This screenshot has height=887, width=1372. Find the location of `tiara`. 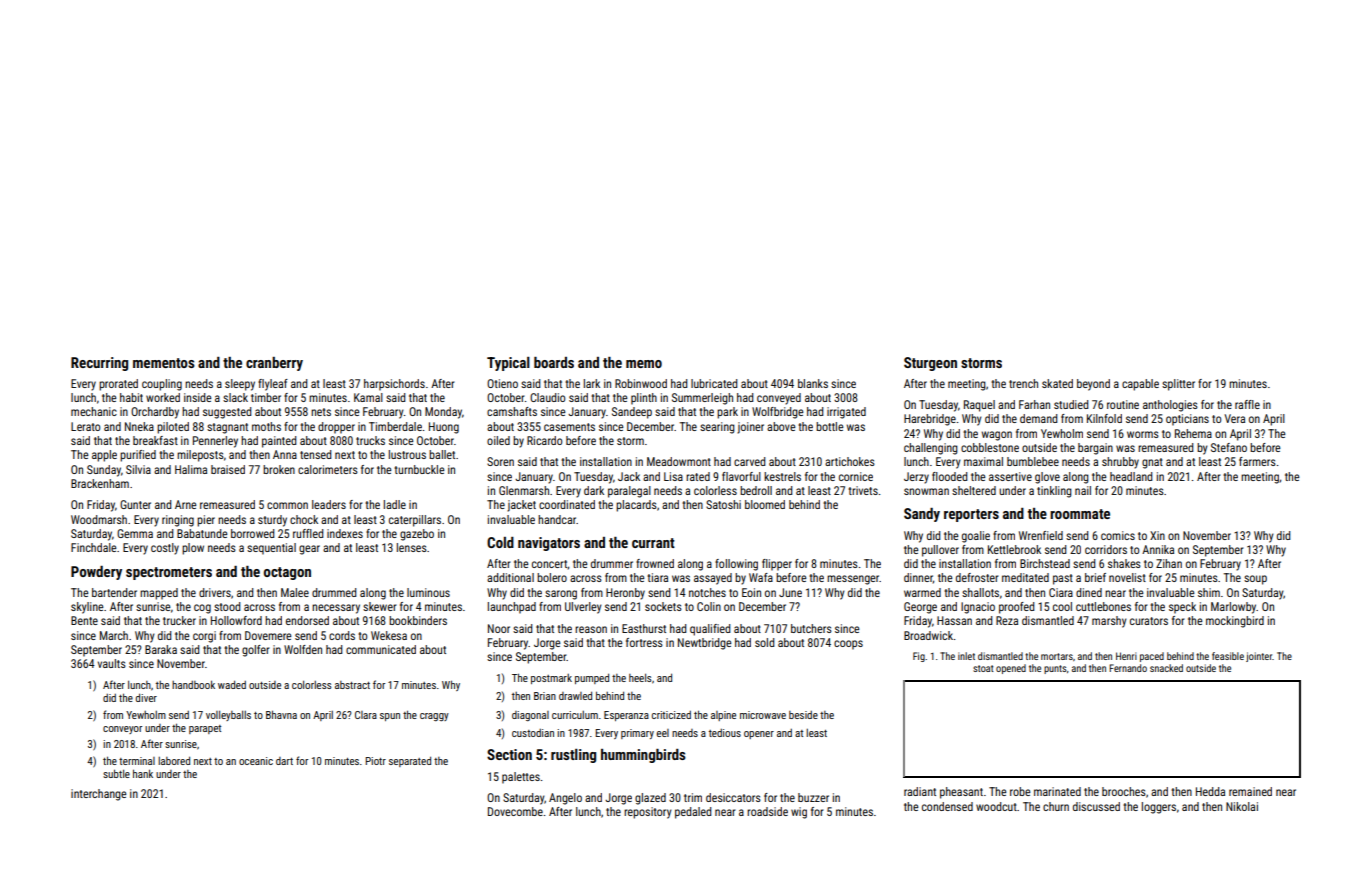

tiara is located at coordinates (657, 577).
